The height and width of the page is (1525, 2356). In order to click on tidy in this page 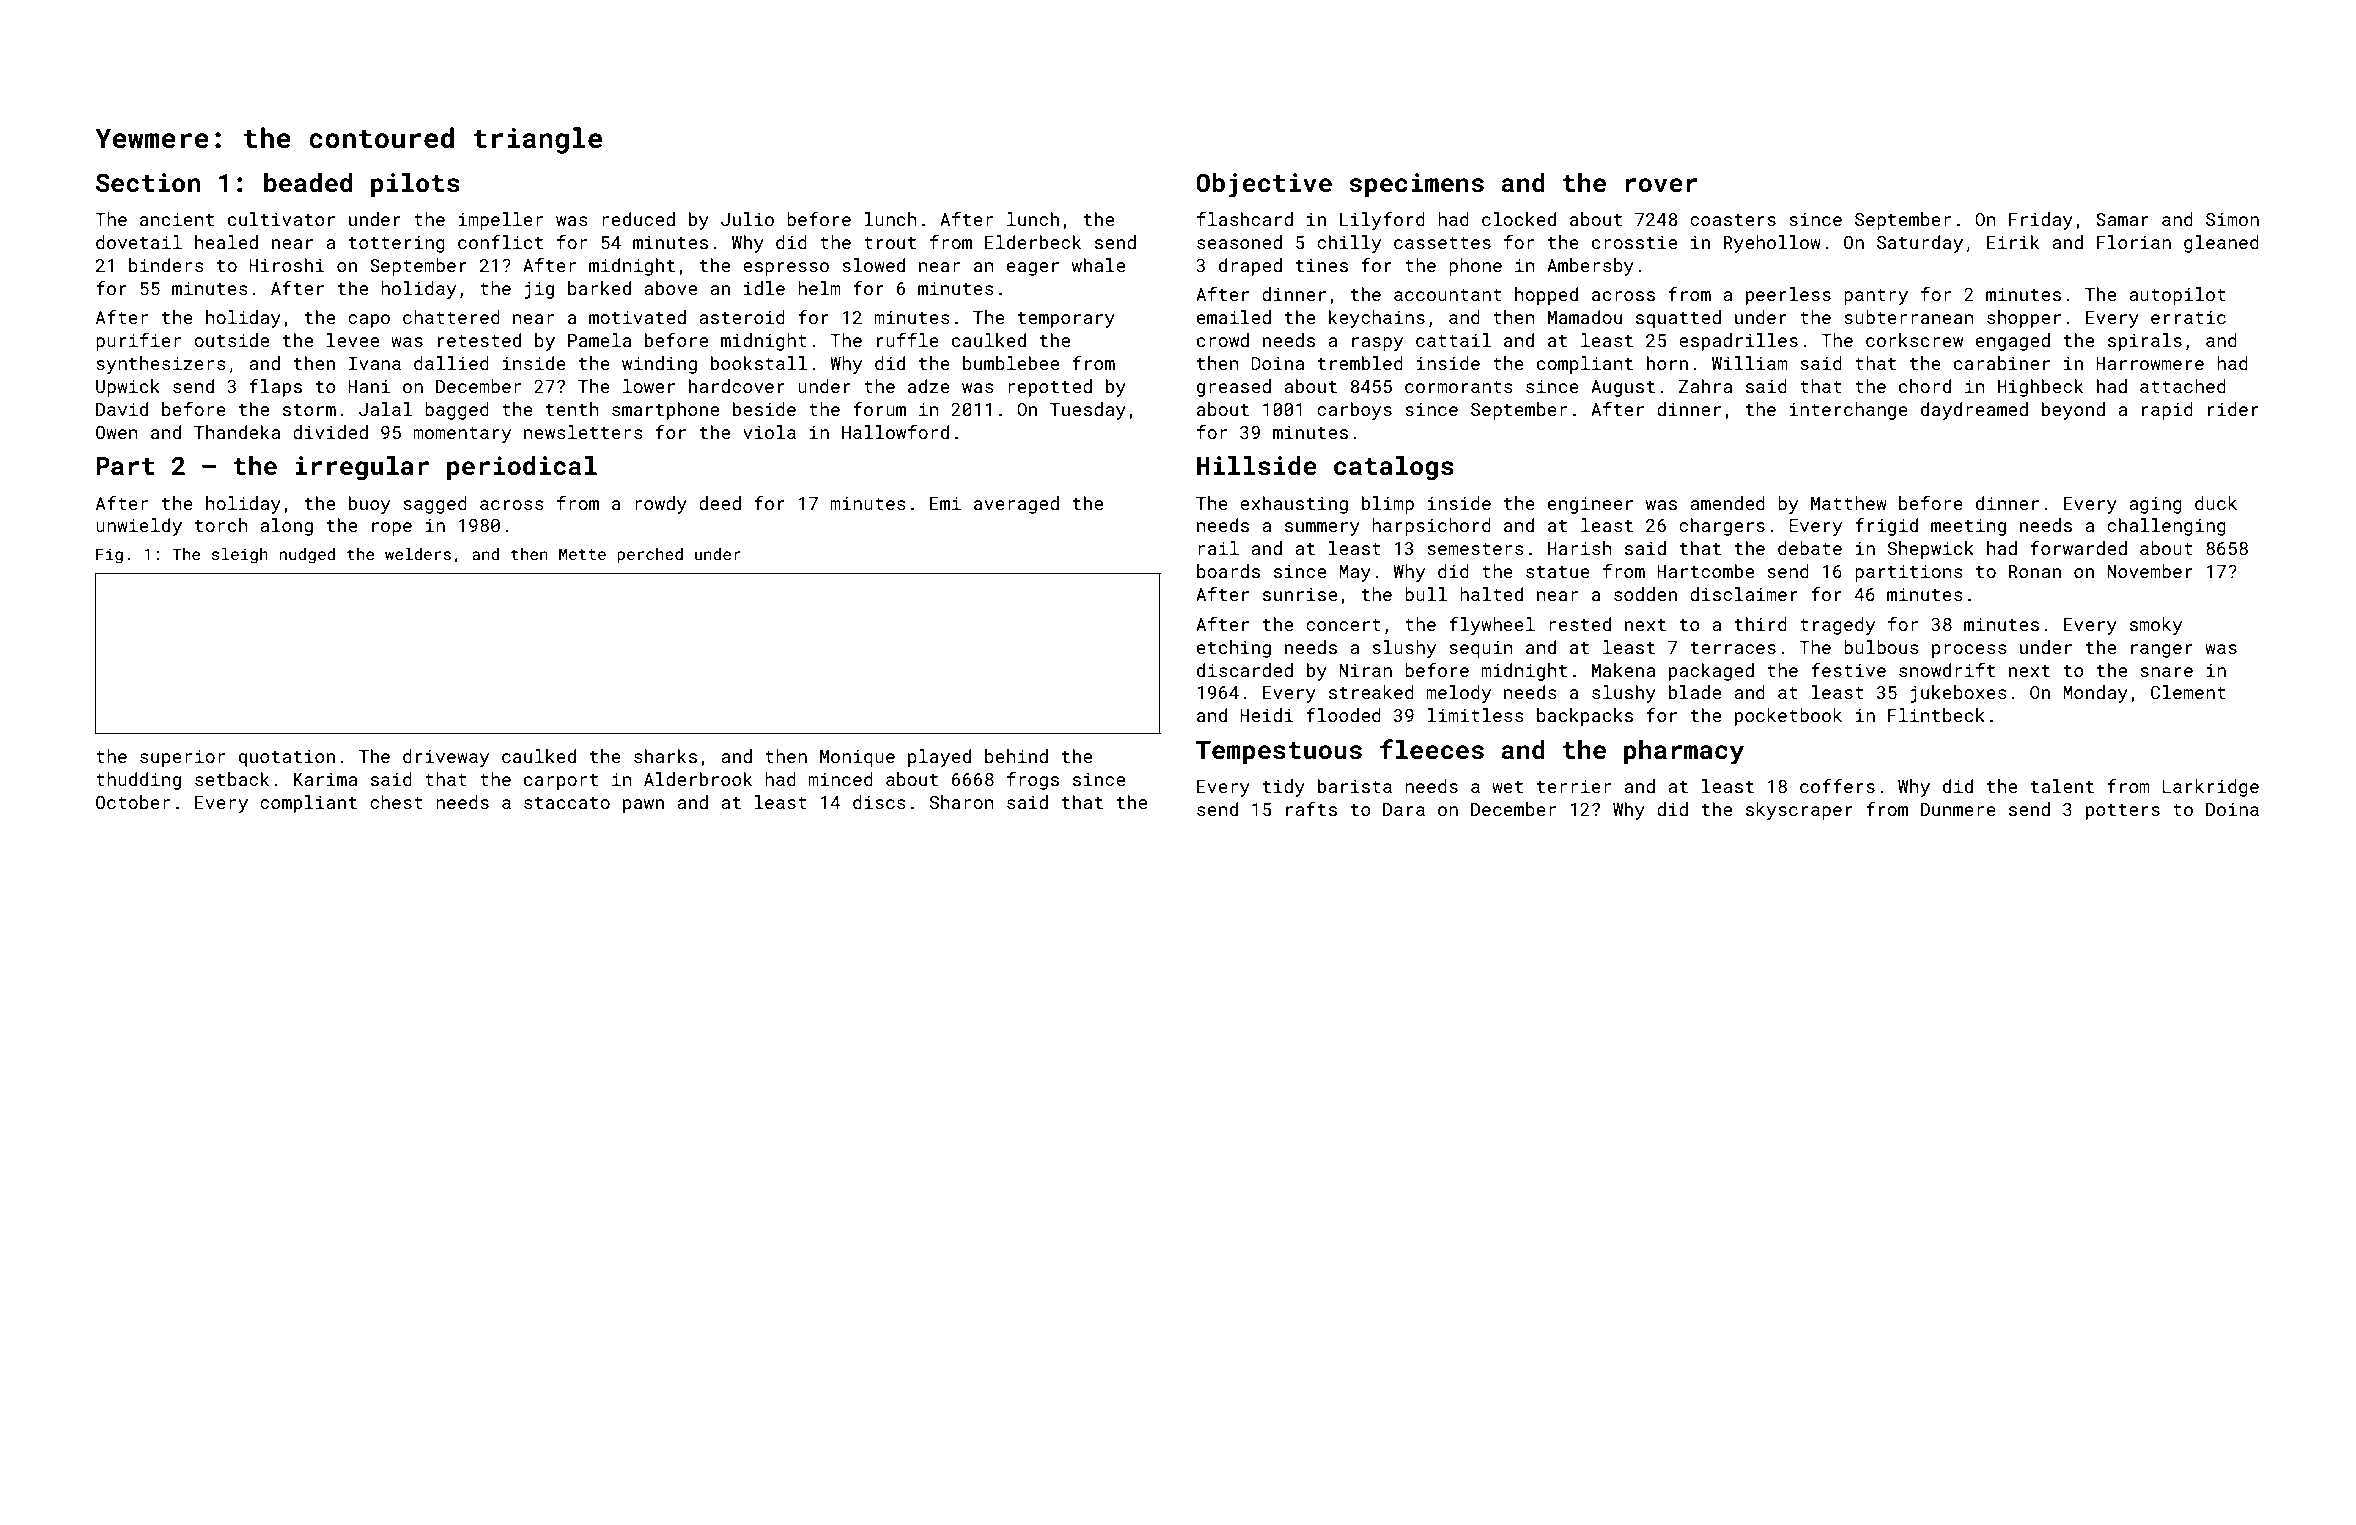, I will do `click(1283, 788)`.
